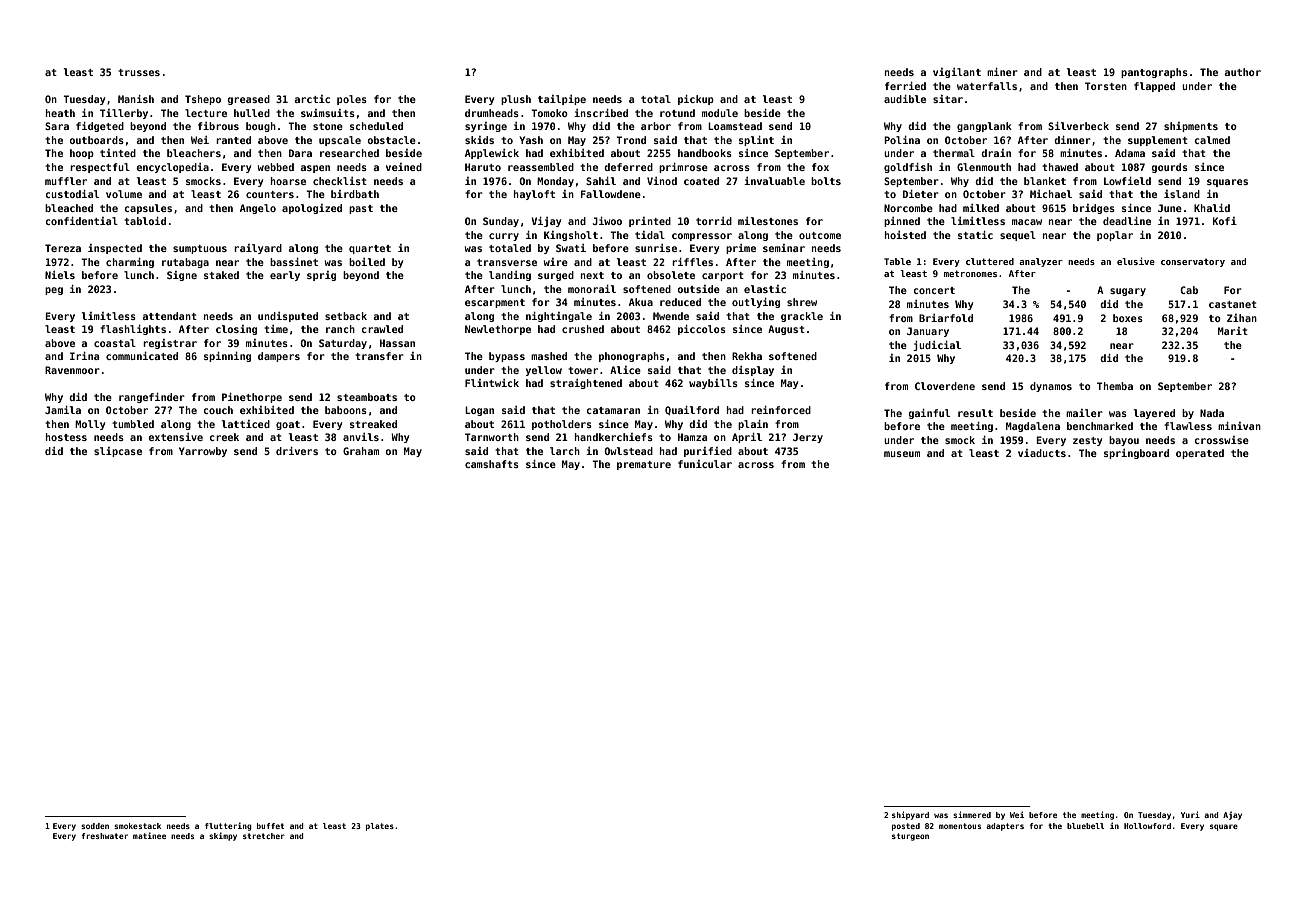 The width and height of the screenshot is (1308, 924). I want to click on skimpy, so click(223, 836).
